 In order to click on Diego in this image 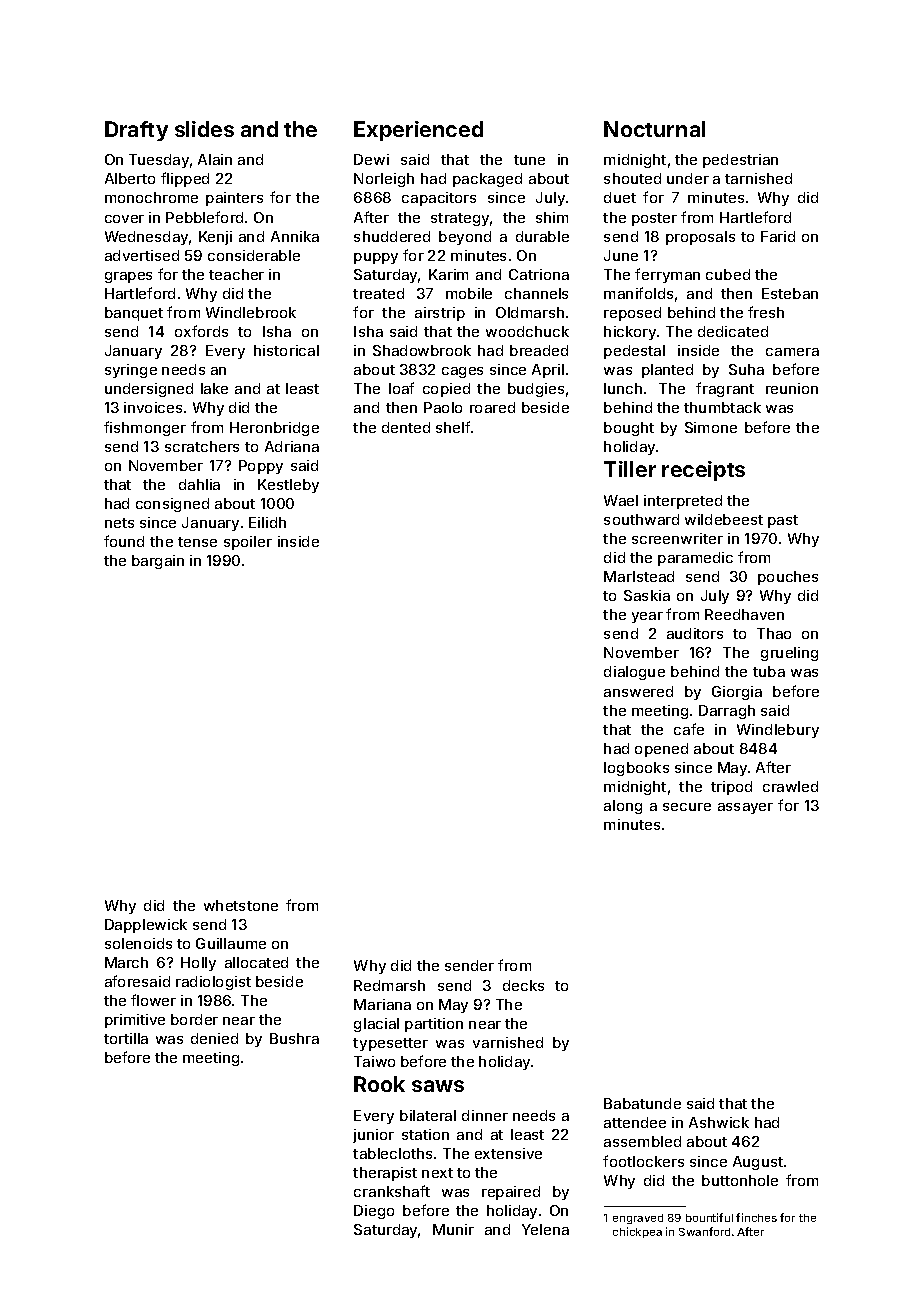, I will do `click(374, 1212)`.
